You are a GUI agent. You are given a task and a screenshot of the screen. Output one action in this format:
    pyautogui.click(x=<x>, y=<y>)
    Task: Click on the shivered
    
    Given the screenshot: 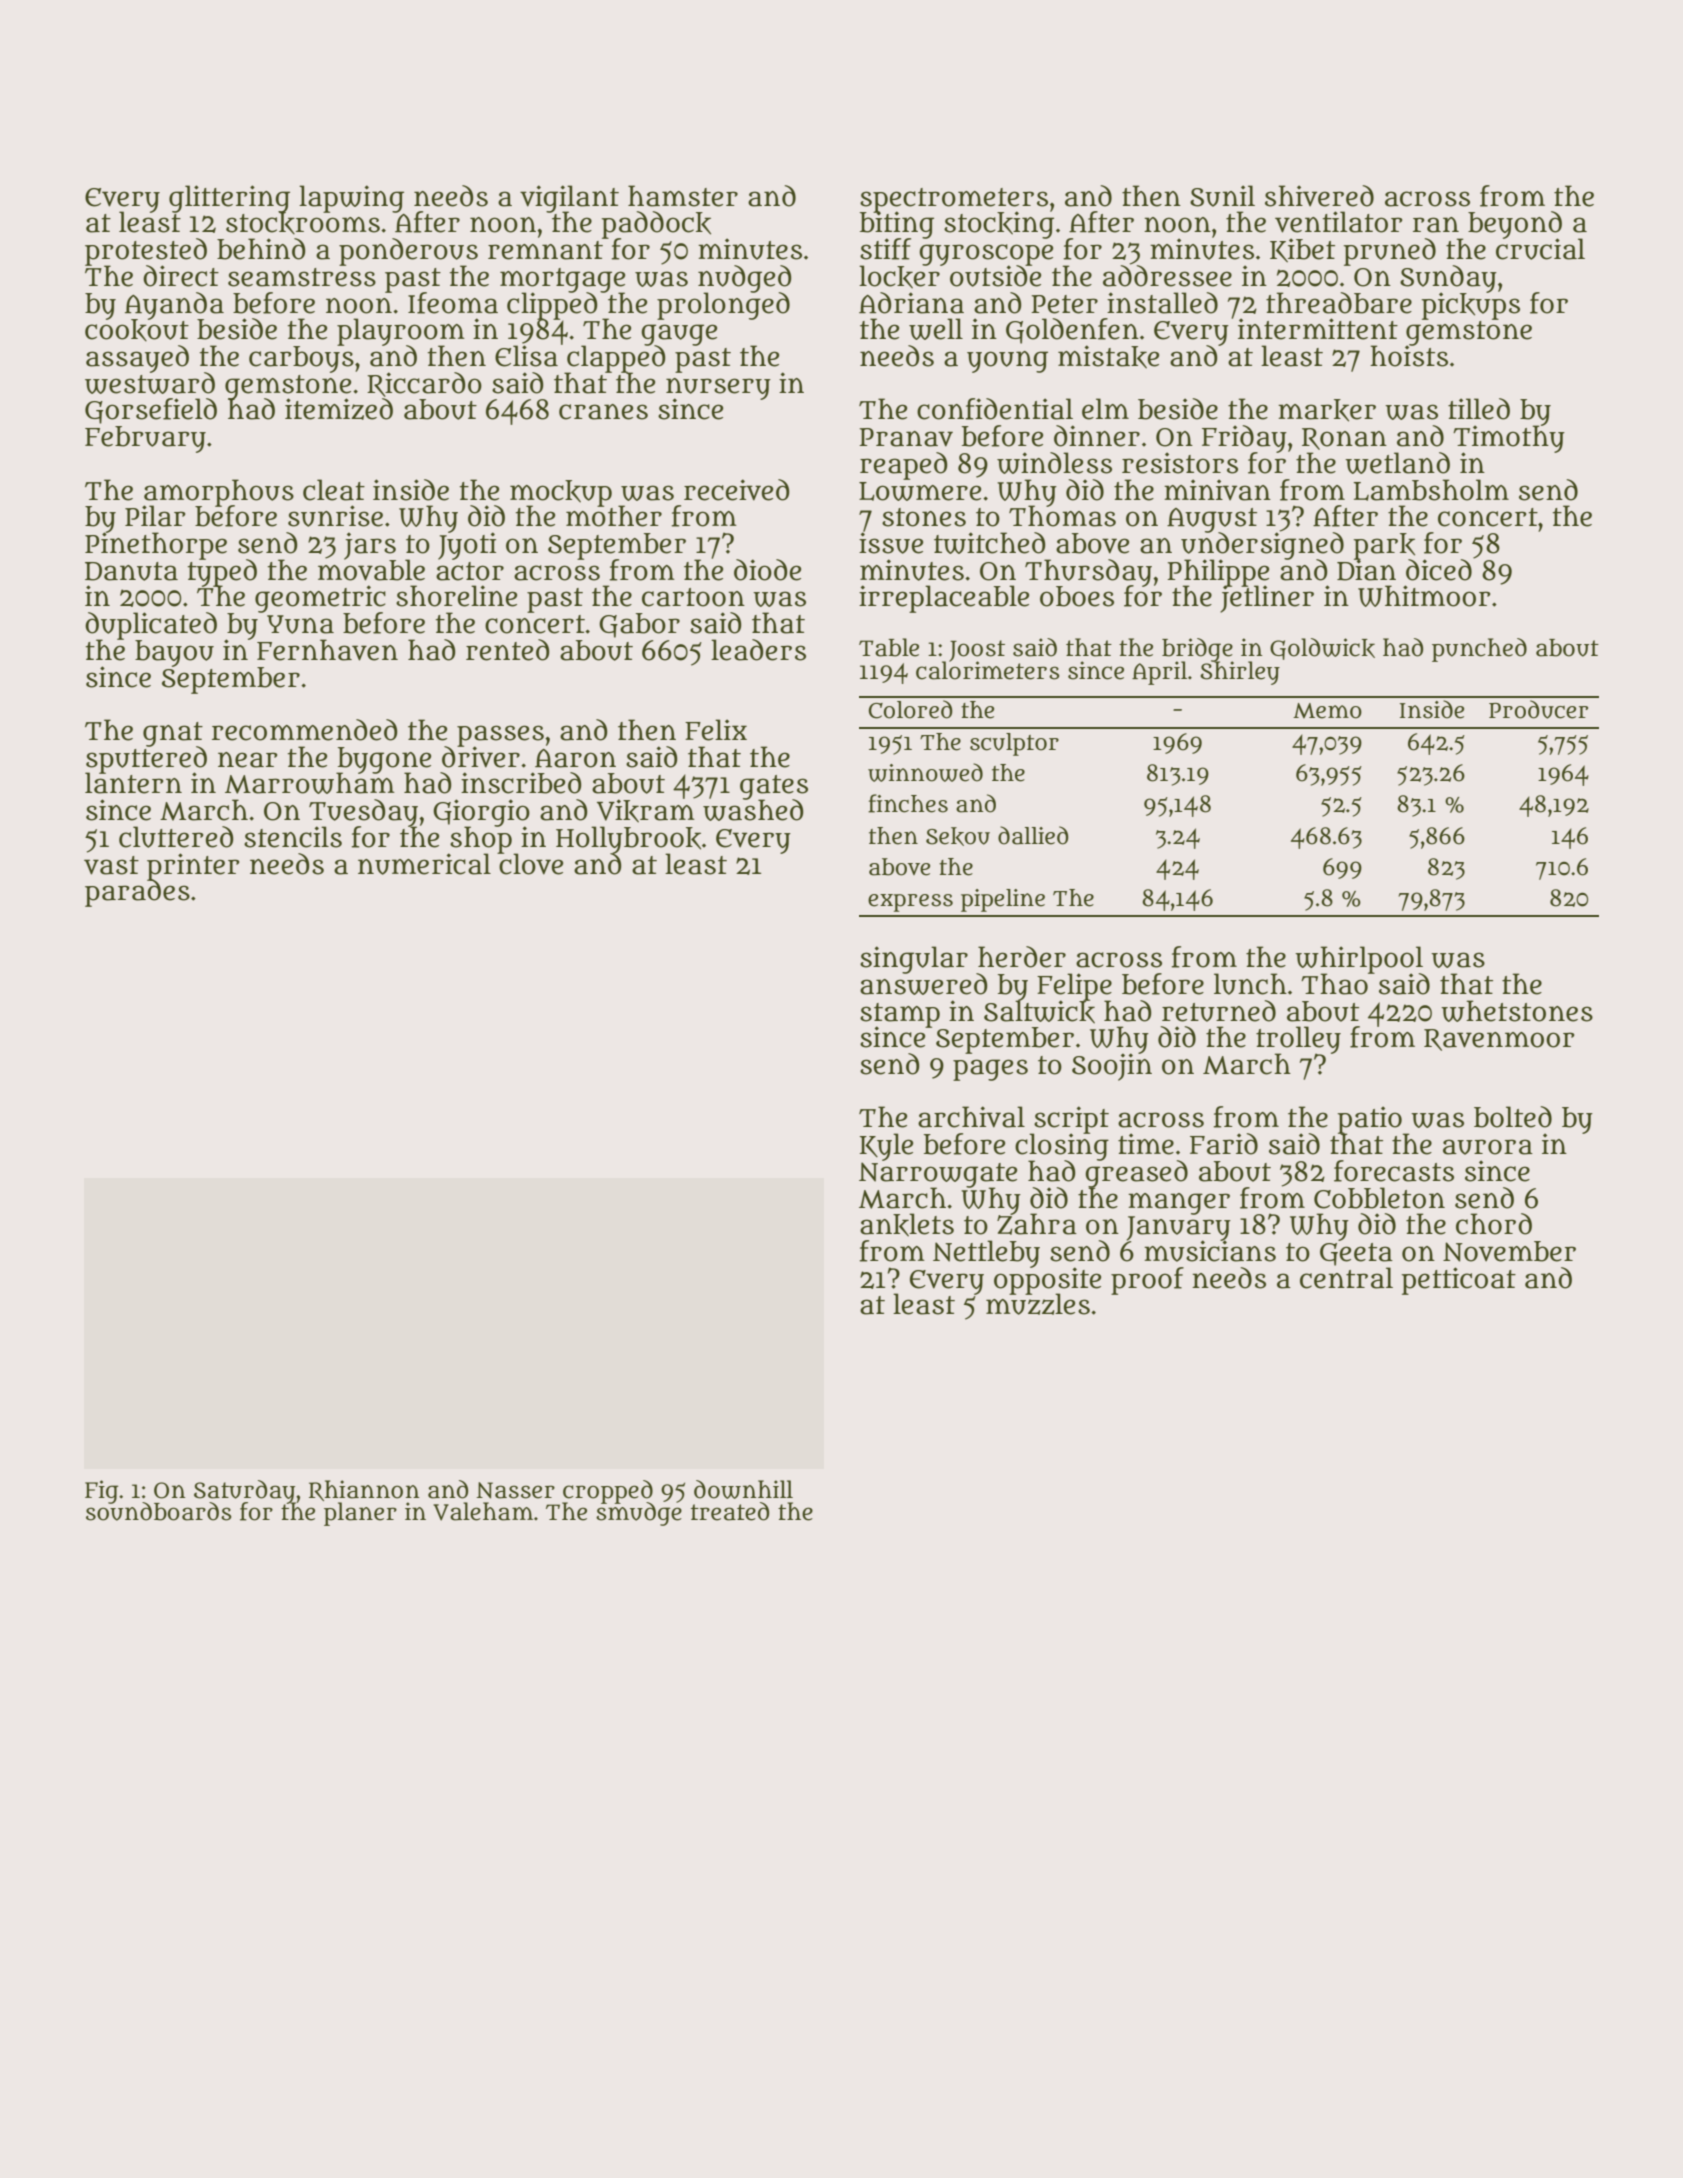 What is the action you would take?
    pyautogui.click(x=1319, y=196)
